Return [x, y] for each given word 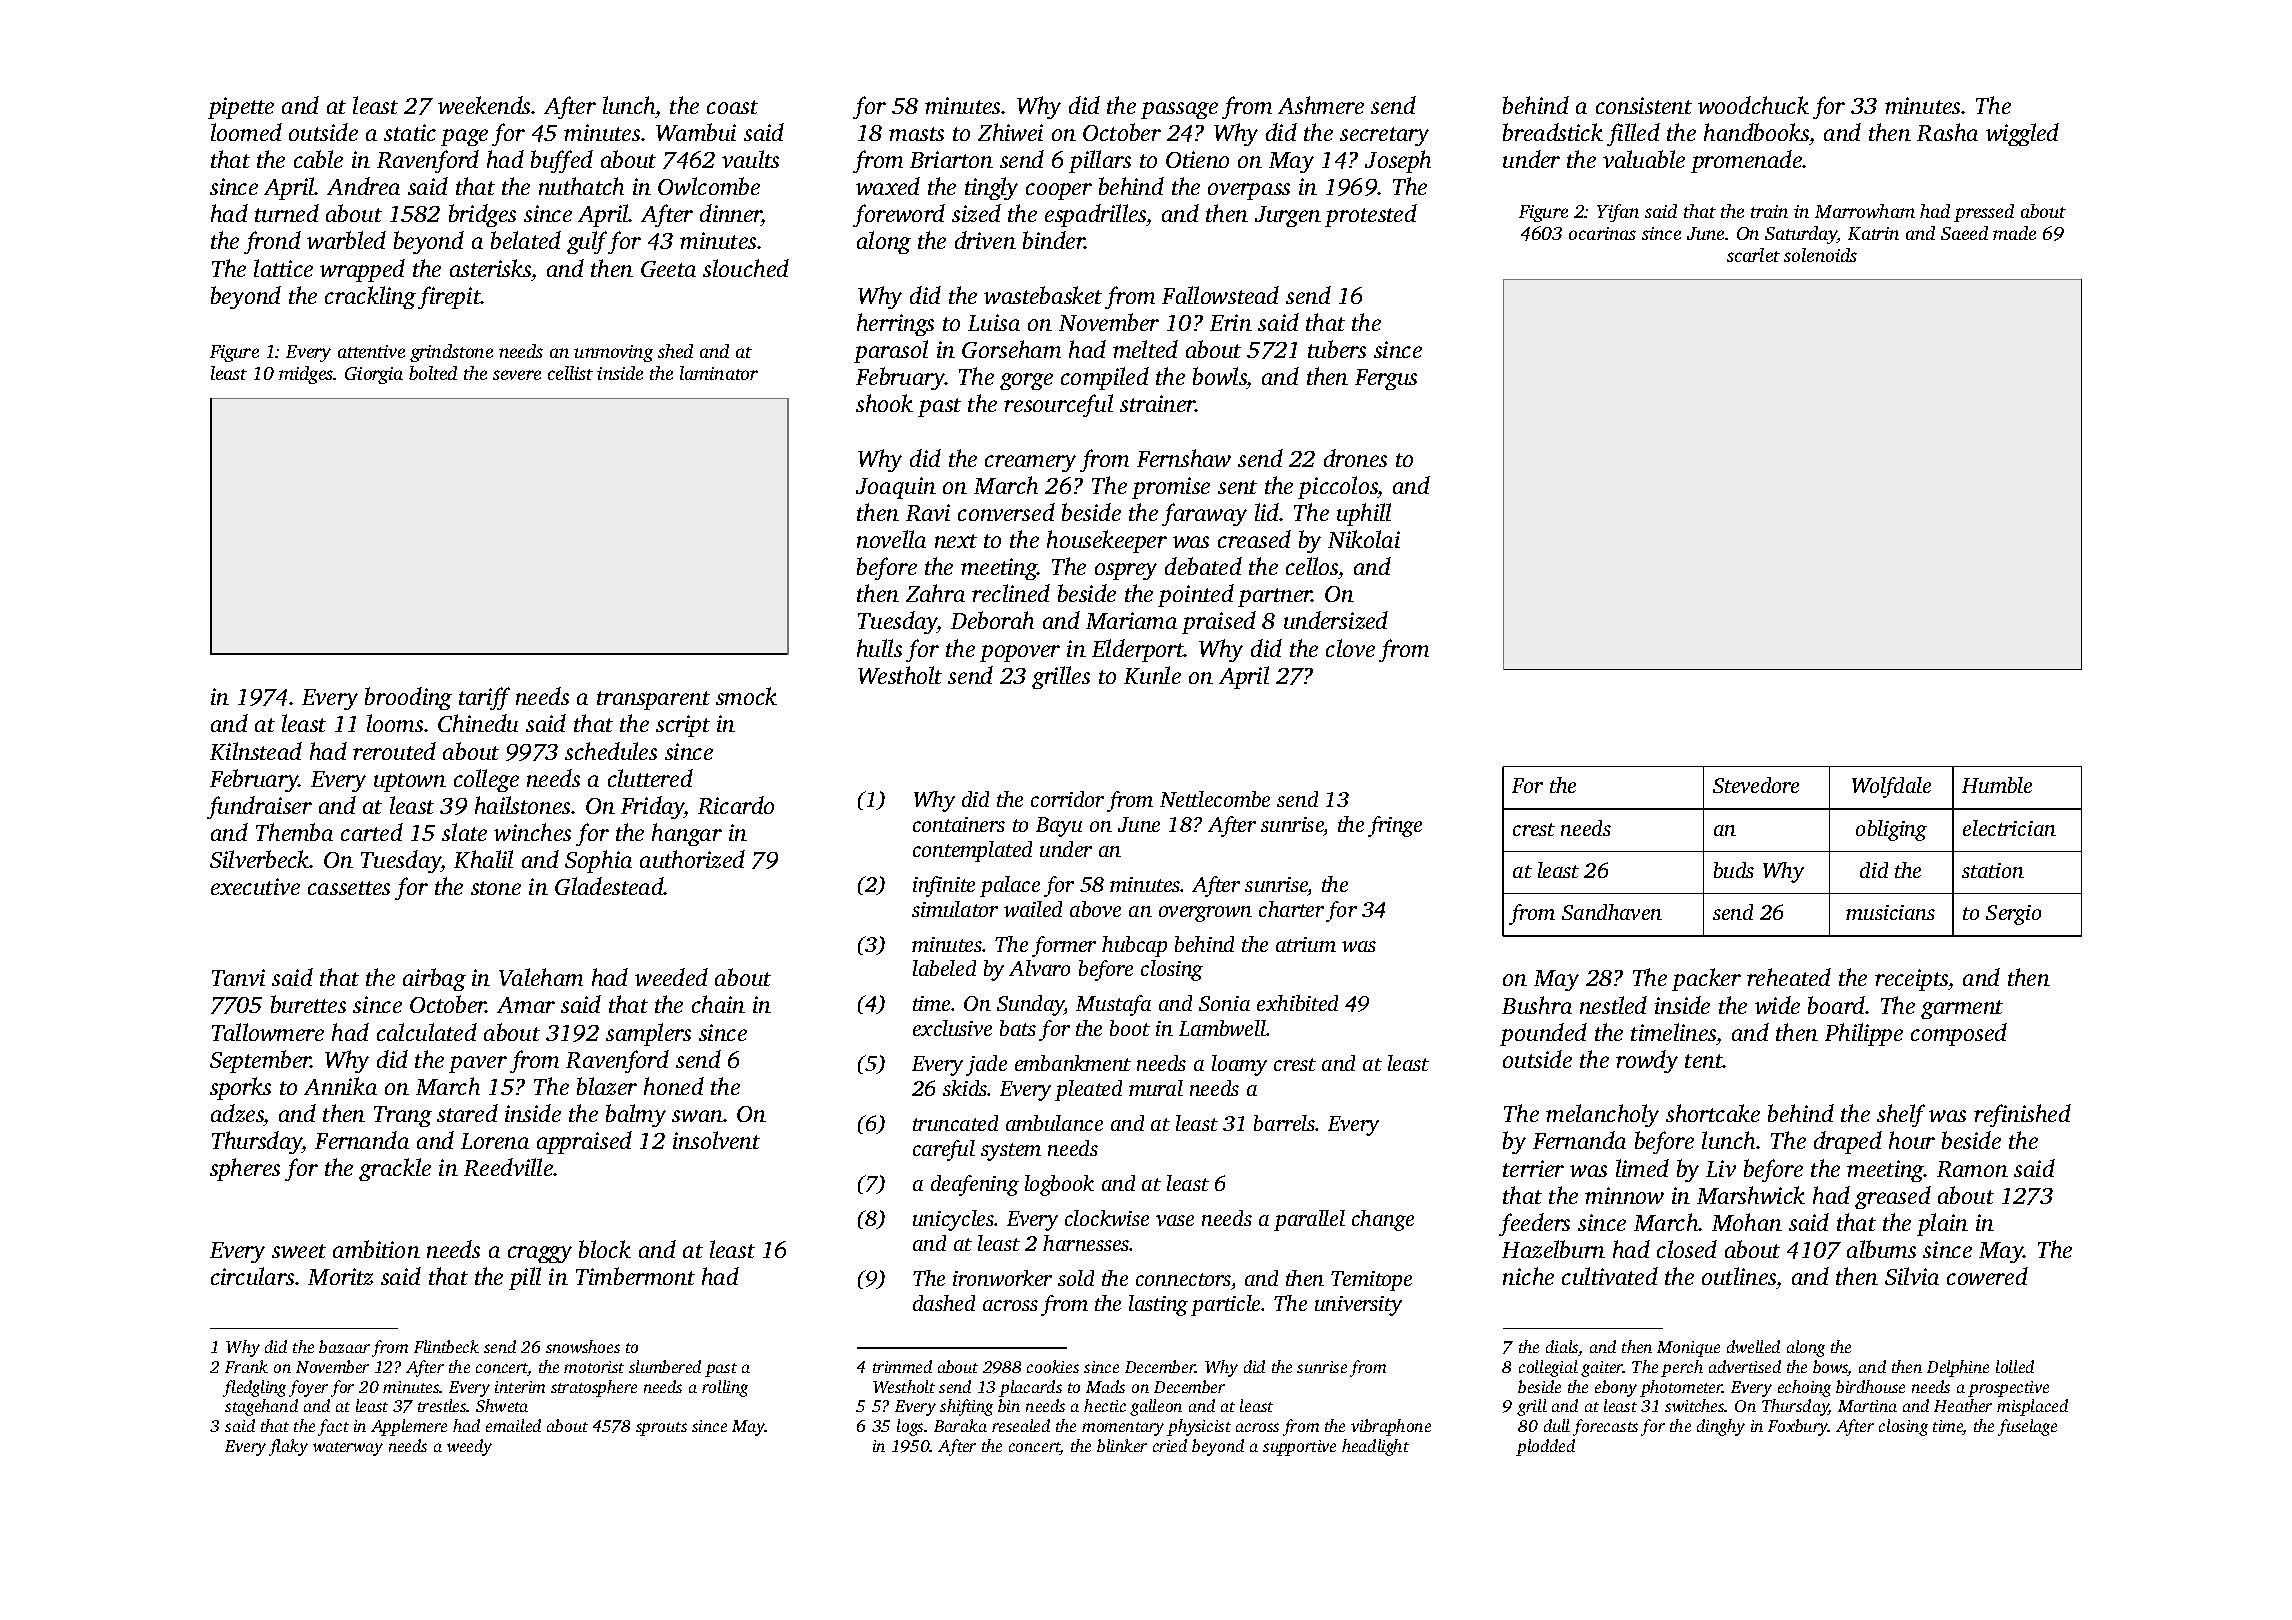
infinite [944, 886]
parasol [891, 351]
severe [517, 375]
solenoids [1820, 255]
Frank [246, 1366]
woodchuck [1753, 105]
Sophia [598, 861]
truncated [955, 1123]
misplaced [2032, 1407]
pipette [241, 108]
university [1358, 1306]
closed [1687, 1249]
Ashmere [1321, 105]
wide [1777, 1005]
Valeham [541, 977]
